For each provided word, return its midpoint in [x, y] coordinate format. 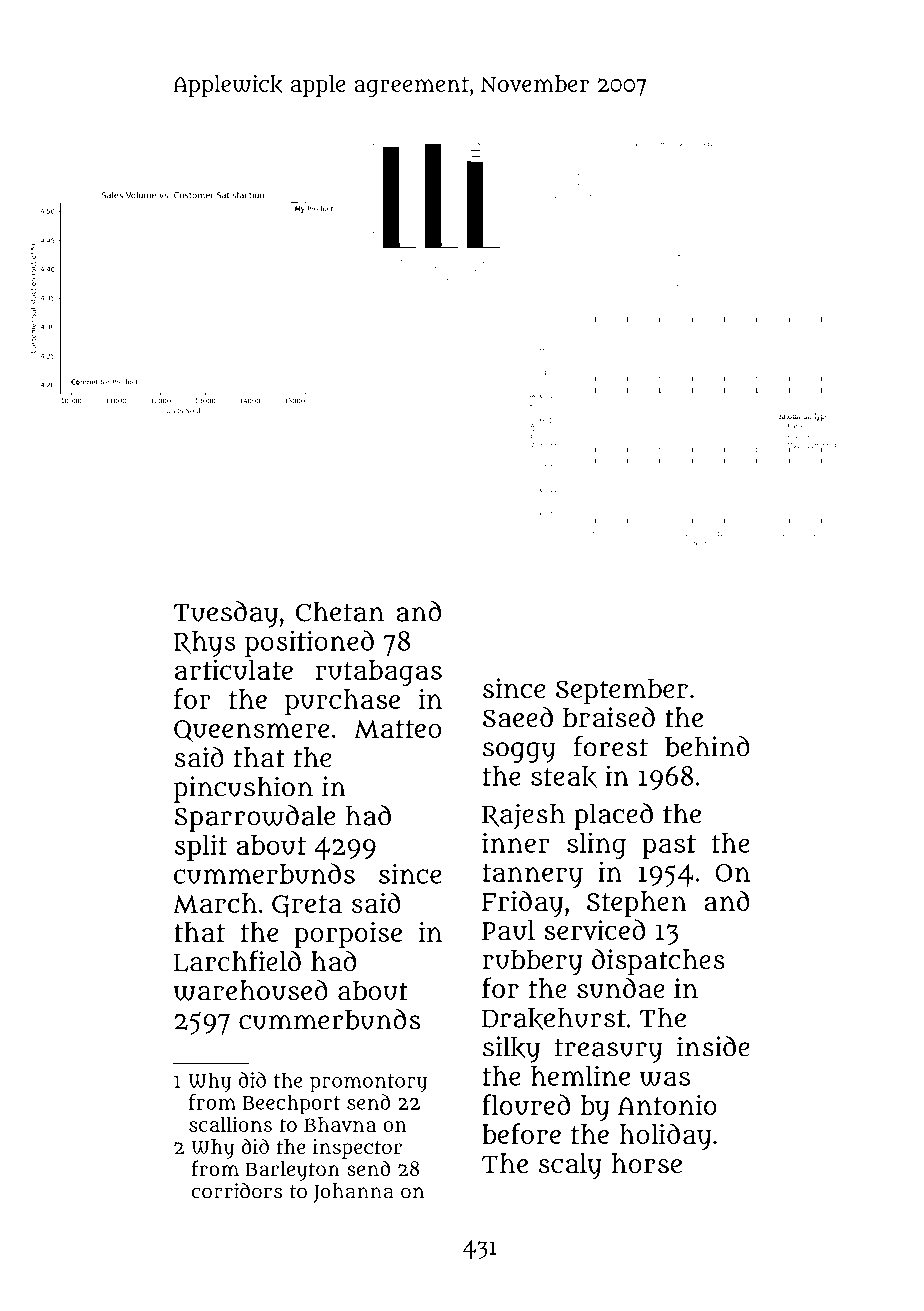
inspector [357, 1149]
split [201, 847]
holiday [666, 1136]
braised [609, 717]
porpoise [348, 935]
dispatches [658, 962]
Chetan [340, 611]
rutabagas [379, 673]
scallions [230, 1124]
